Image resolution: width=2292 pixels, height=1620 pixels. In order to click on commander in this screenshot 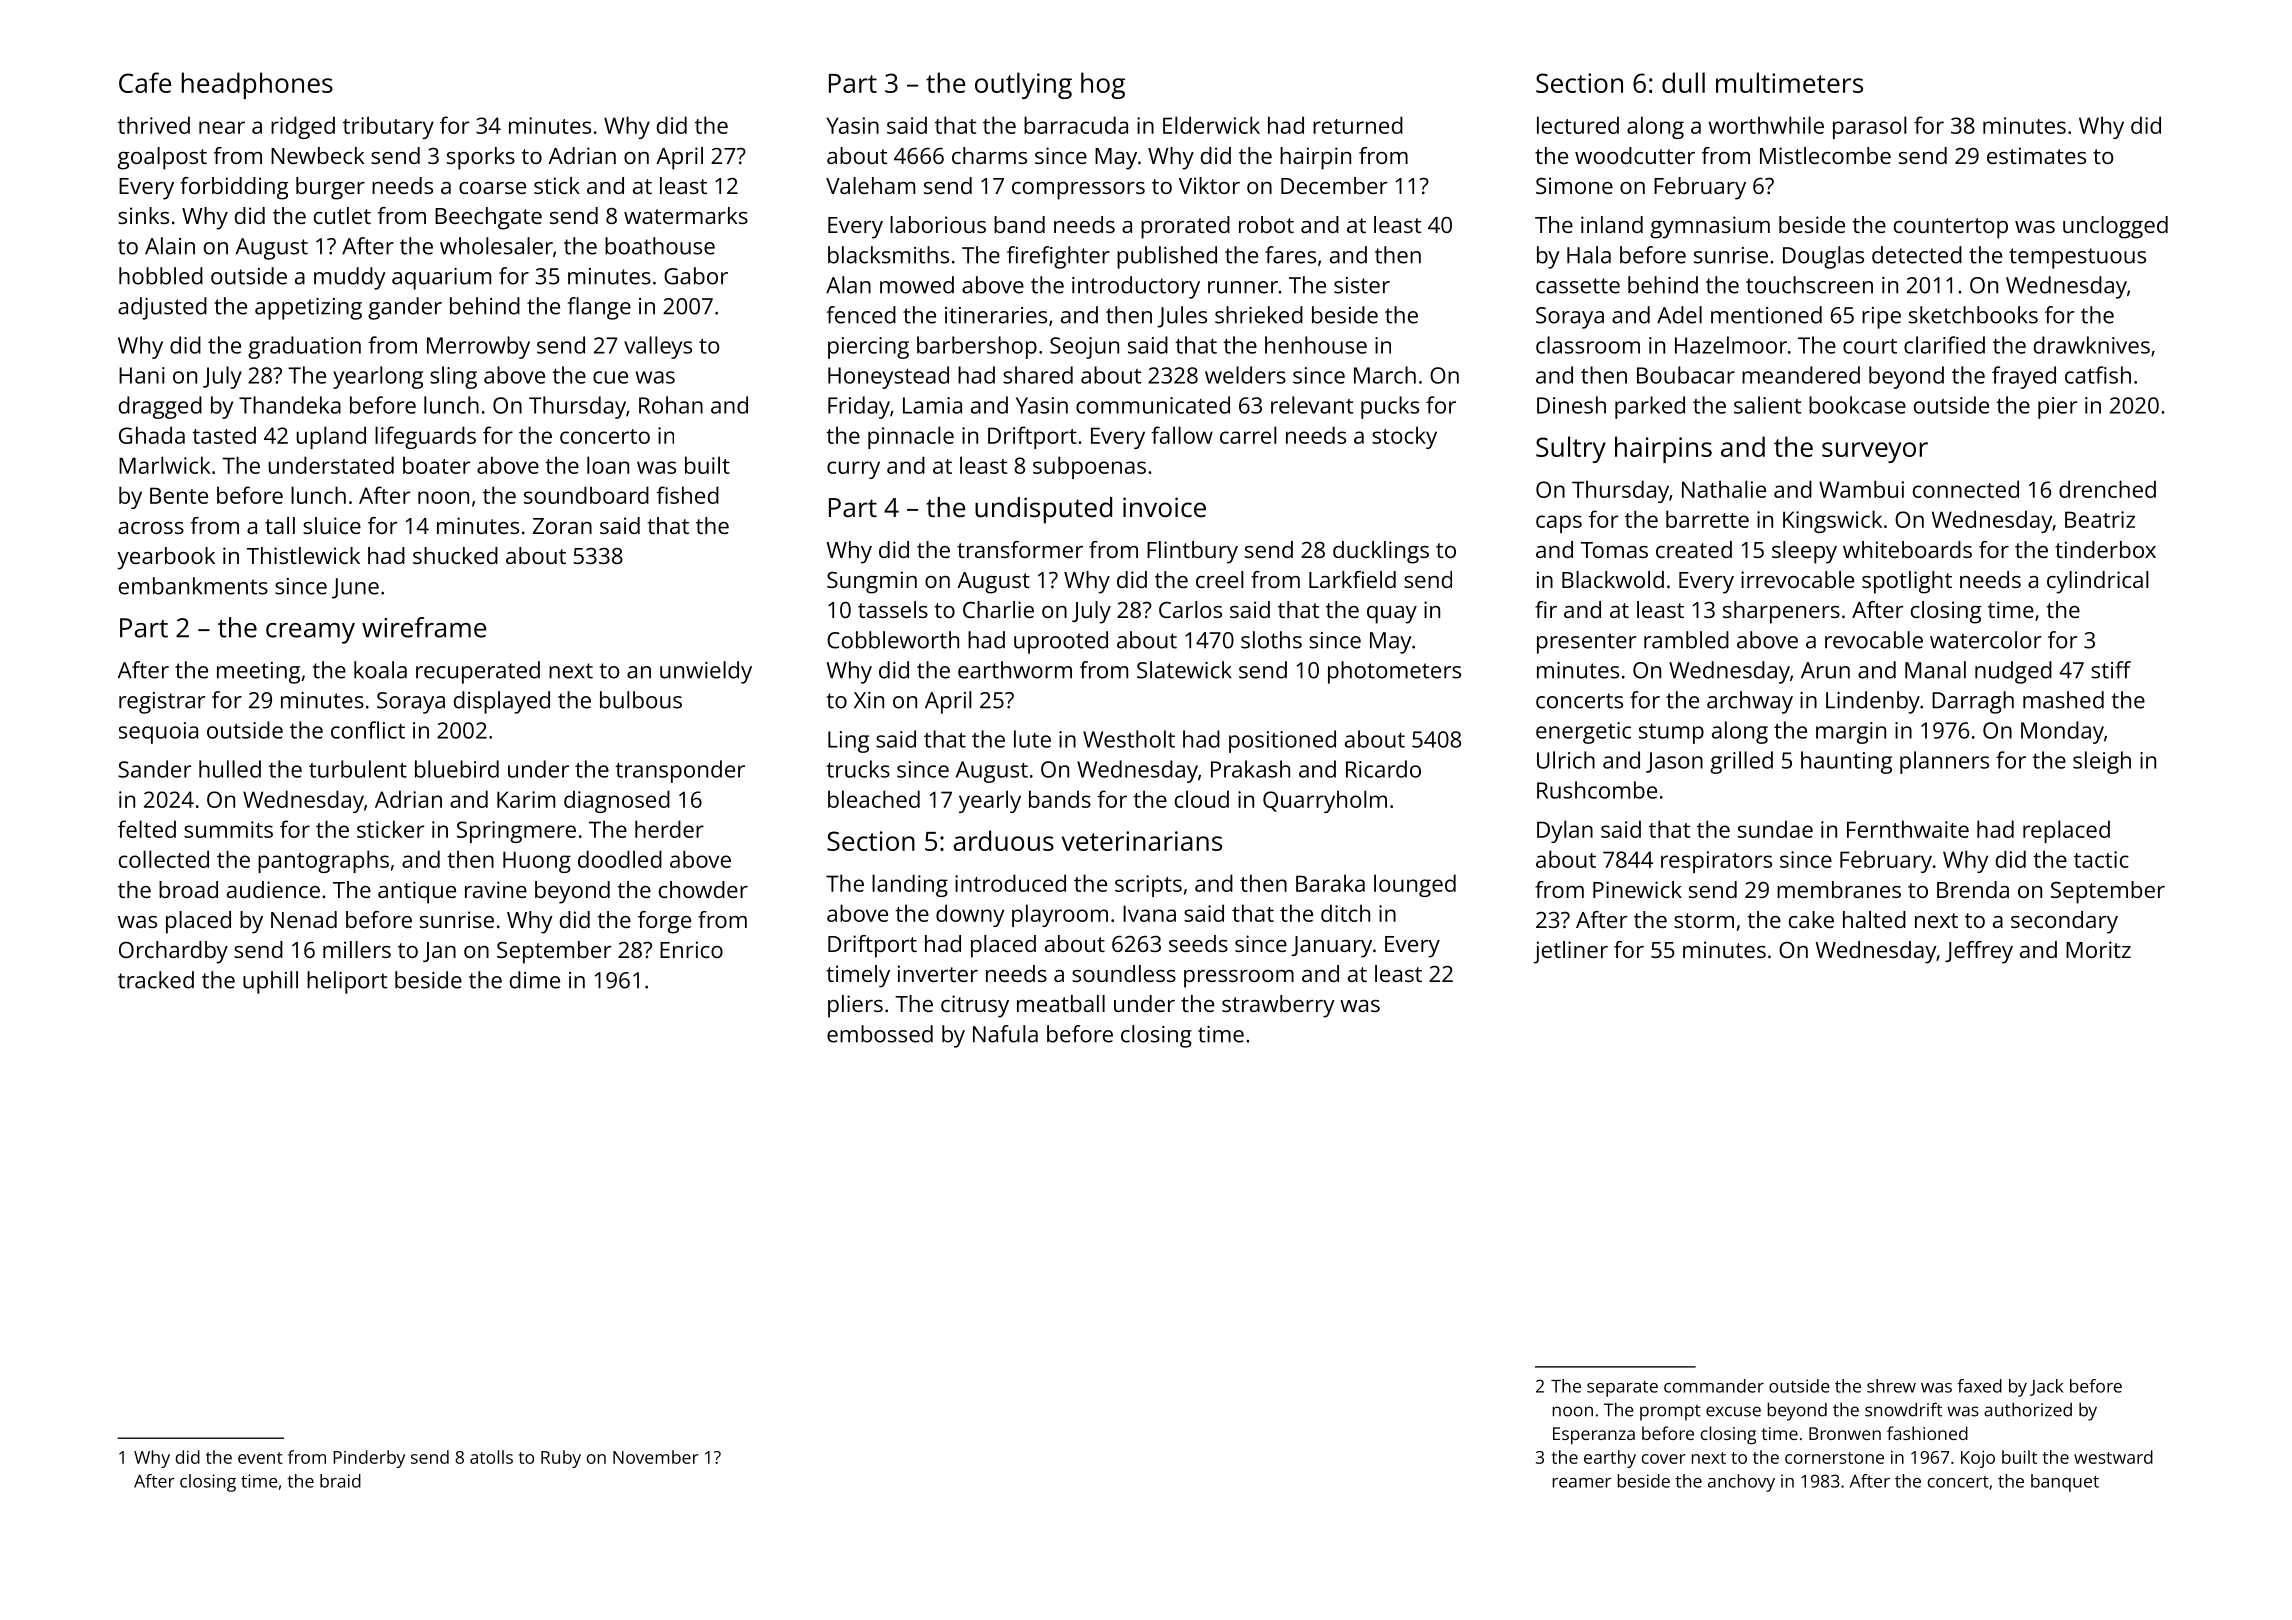, I will do `click(1714, 1386)`.
